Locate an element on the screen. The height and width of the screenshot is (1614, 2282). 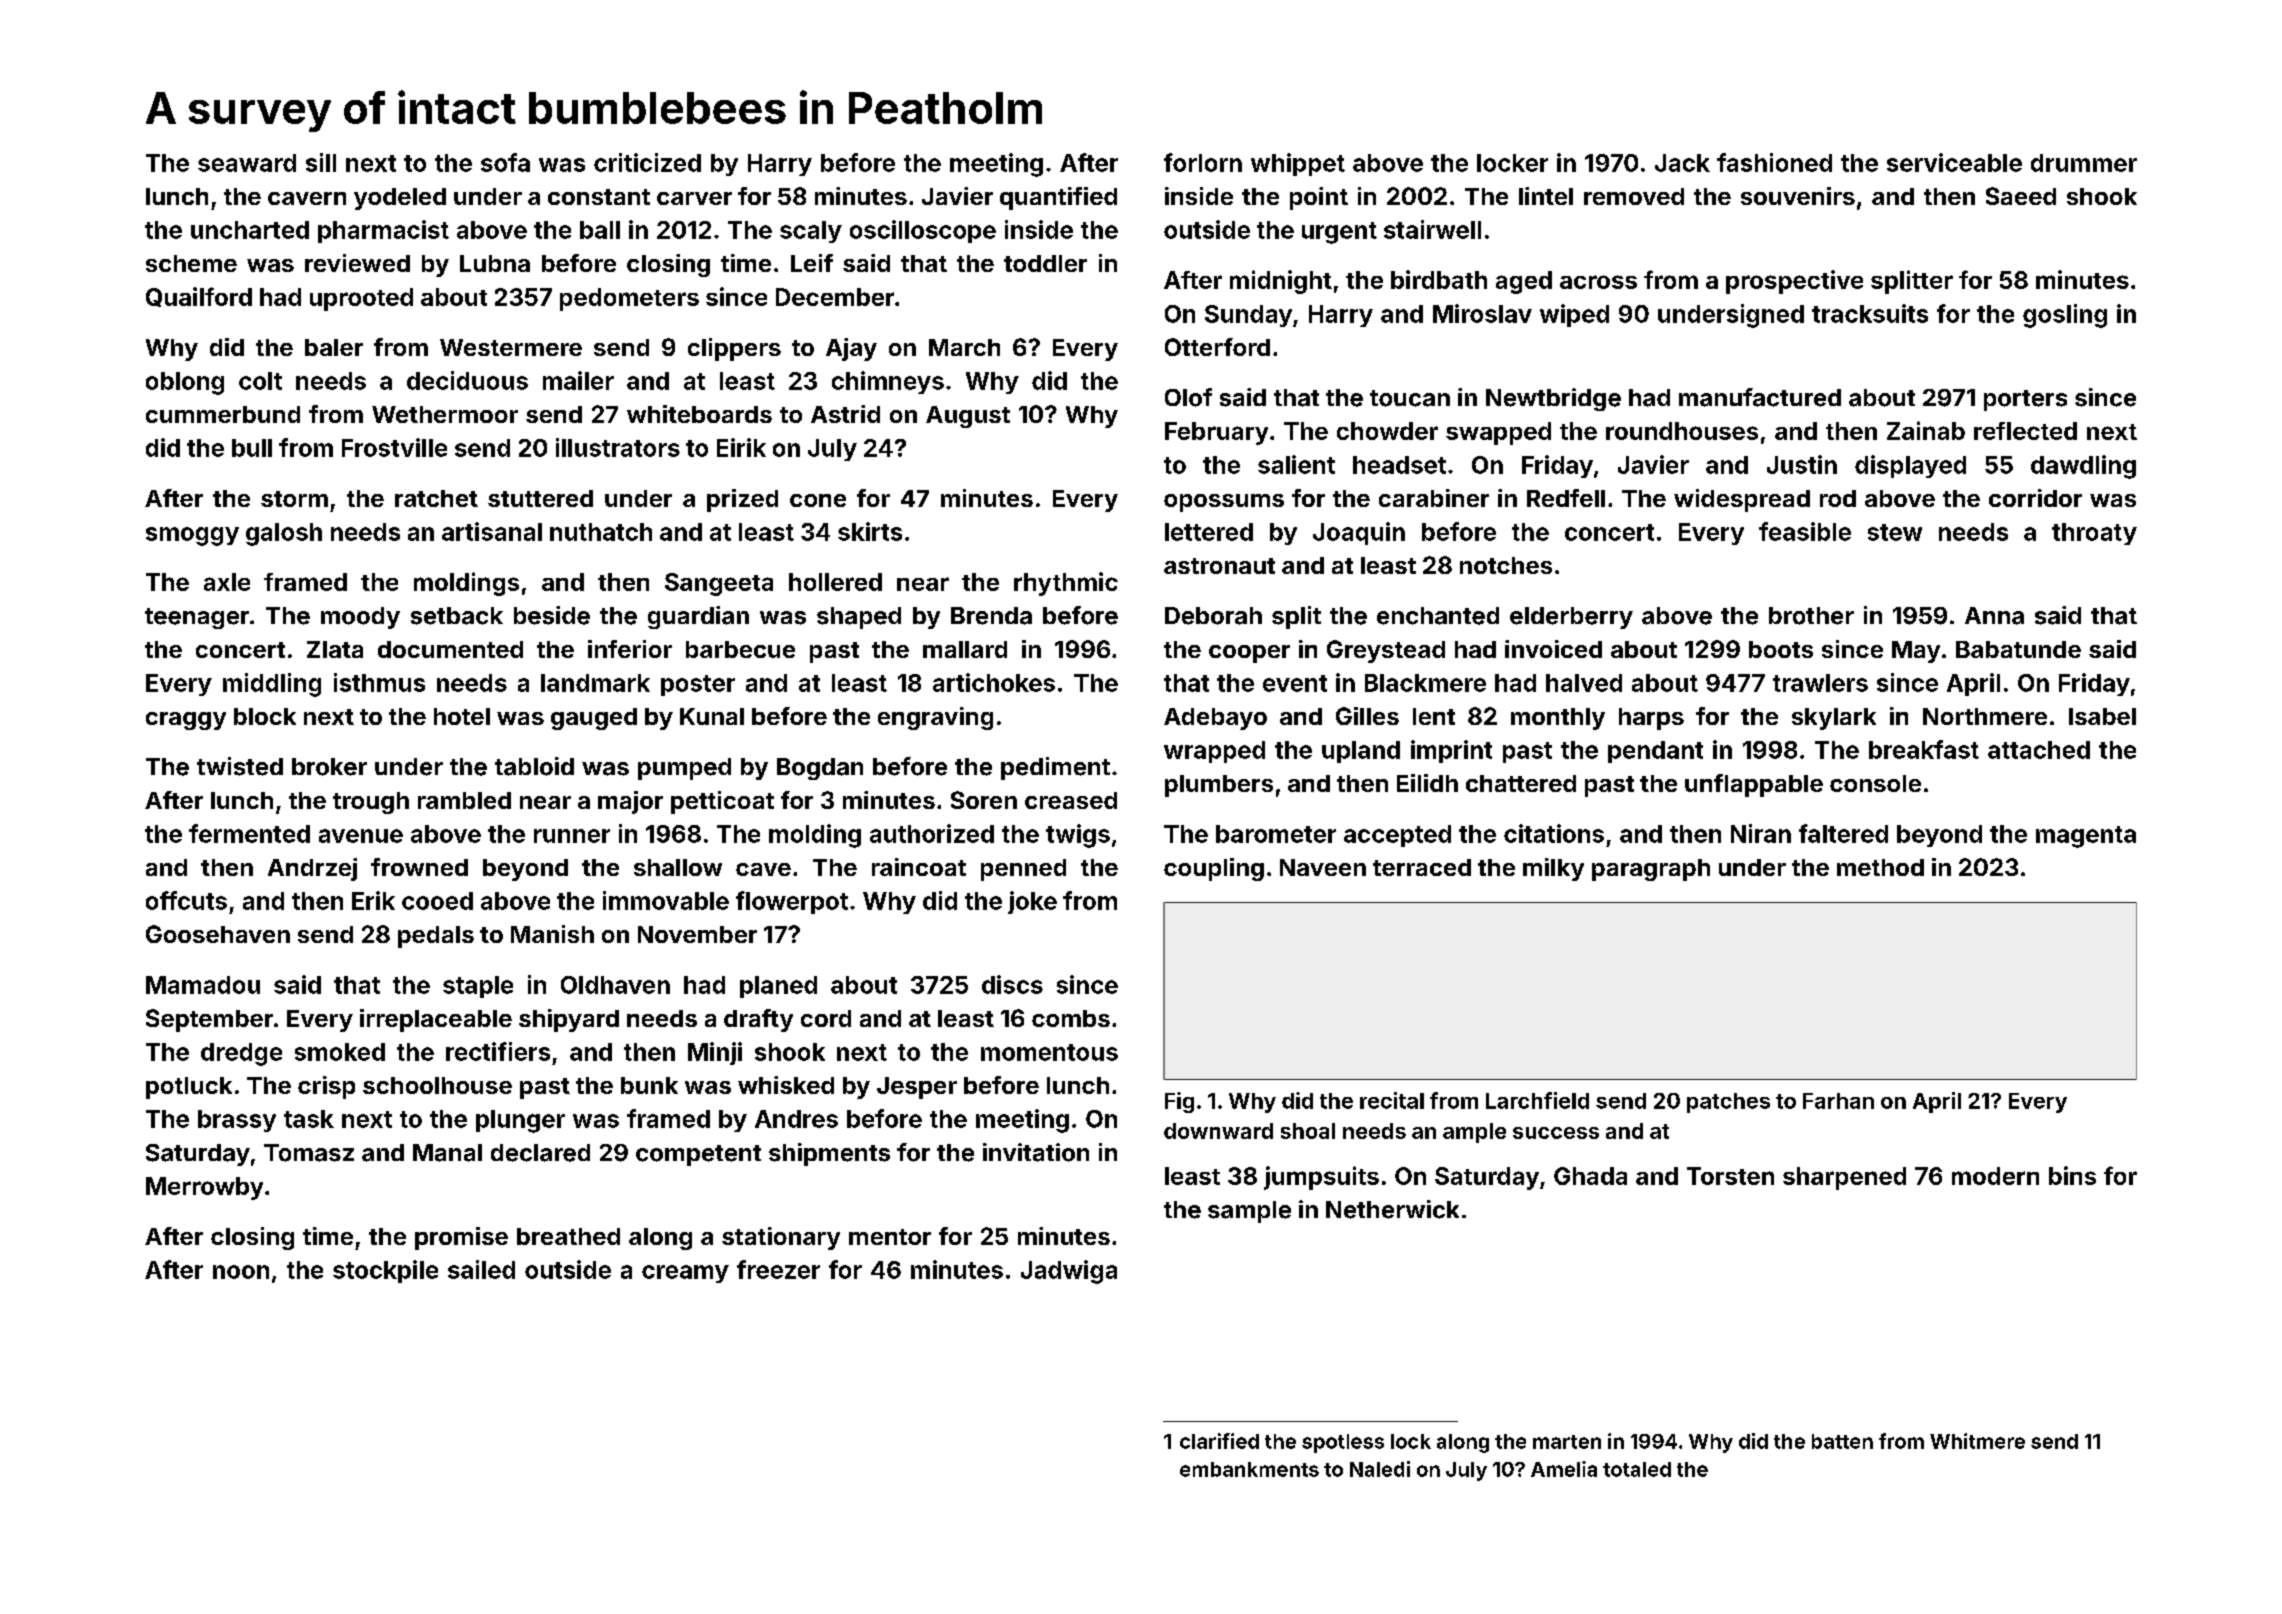
combs is located at coordinates (1071, 1018).
